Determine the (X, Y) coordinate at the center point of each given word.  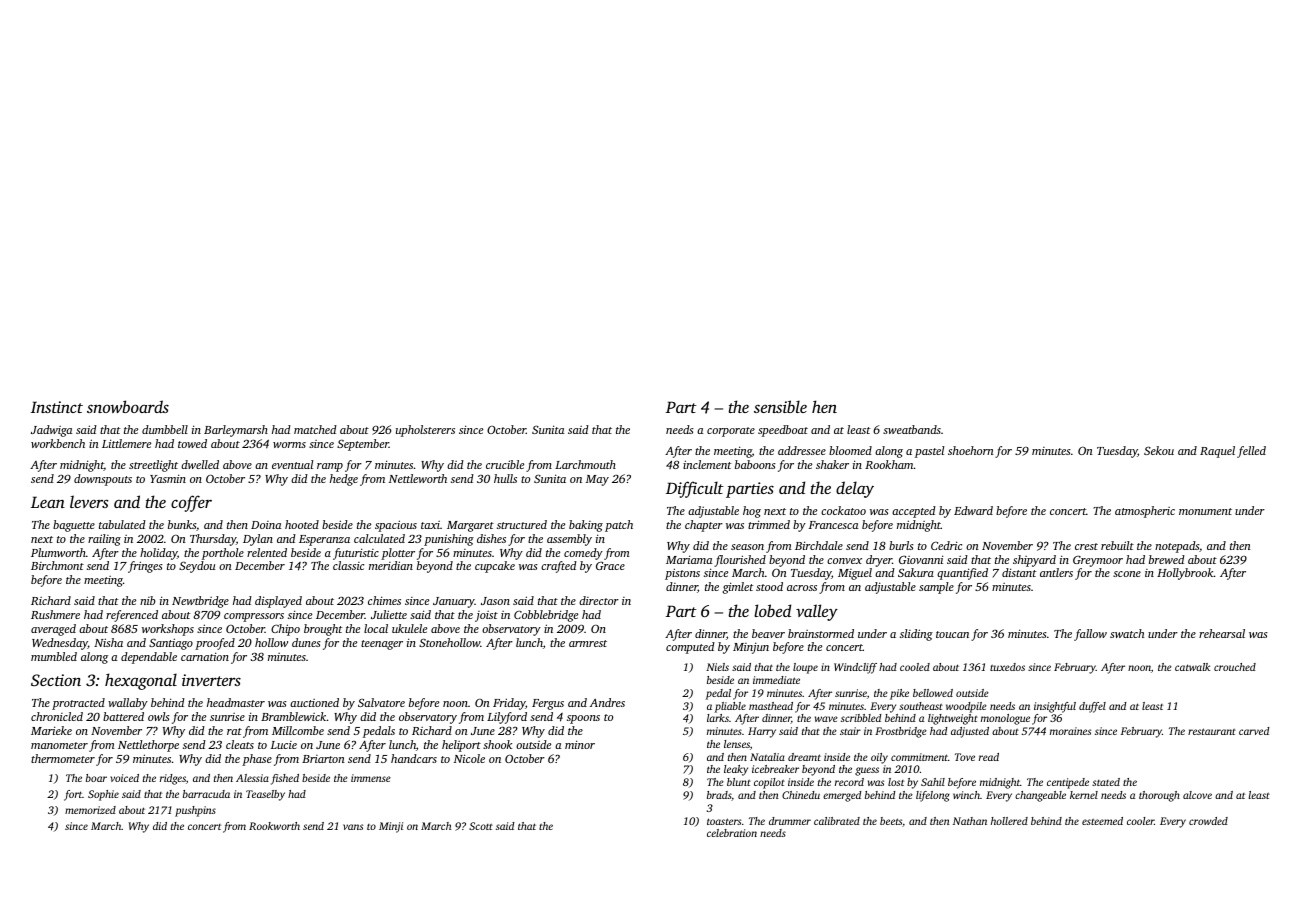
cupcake (495, 567)
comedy (583, 554)
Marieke (51, 730)
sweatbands (912, 429)
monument (1205, 511)
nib (148, 600)
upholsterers (425, 431)
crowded (1208, 821)
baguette (74, 526)
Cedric (946, 545)
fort (73, 795)
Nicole (469, 758)
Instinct (57, 407)
